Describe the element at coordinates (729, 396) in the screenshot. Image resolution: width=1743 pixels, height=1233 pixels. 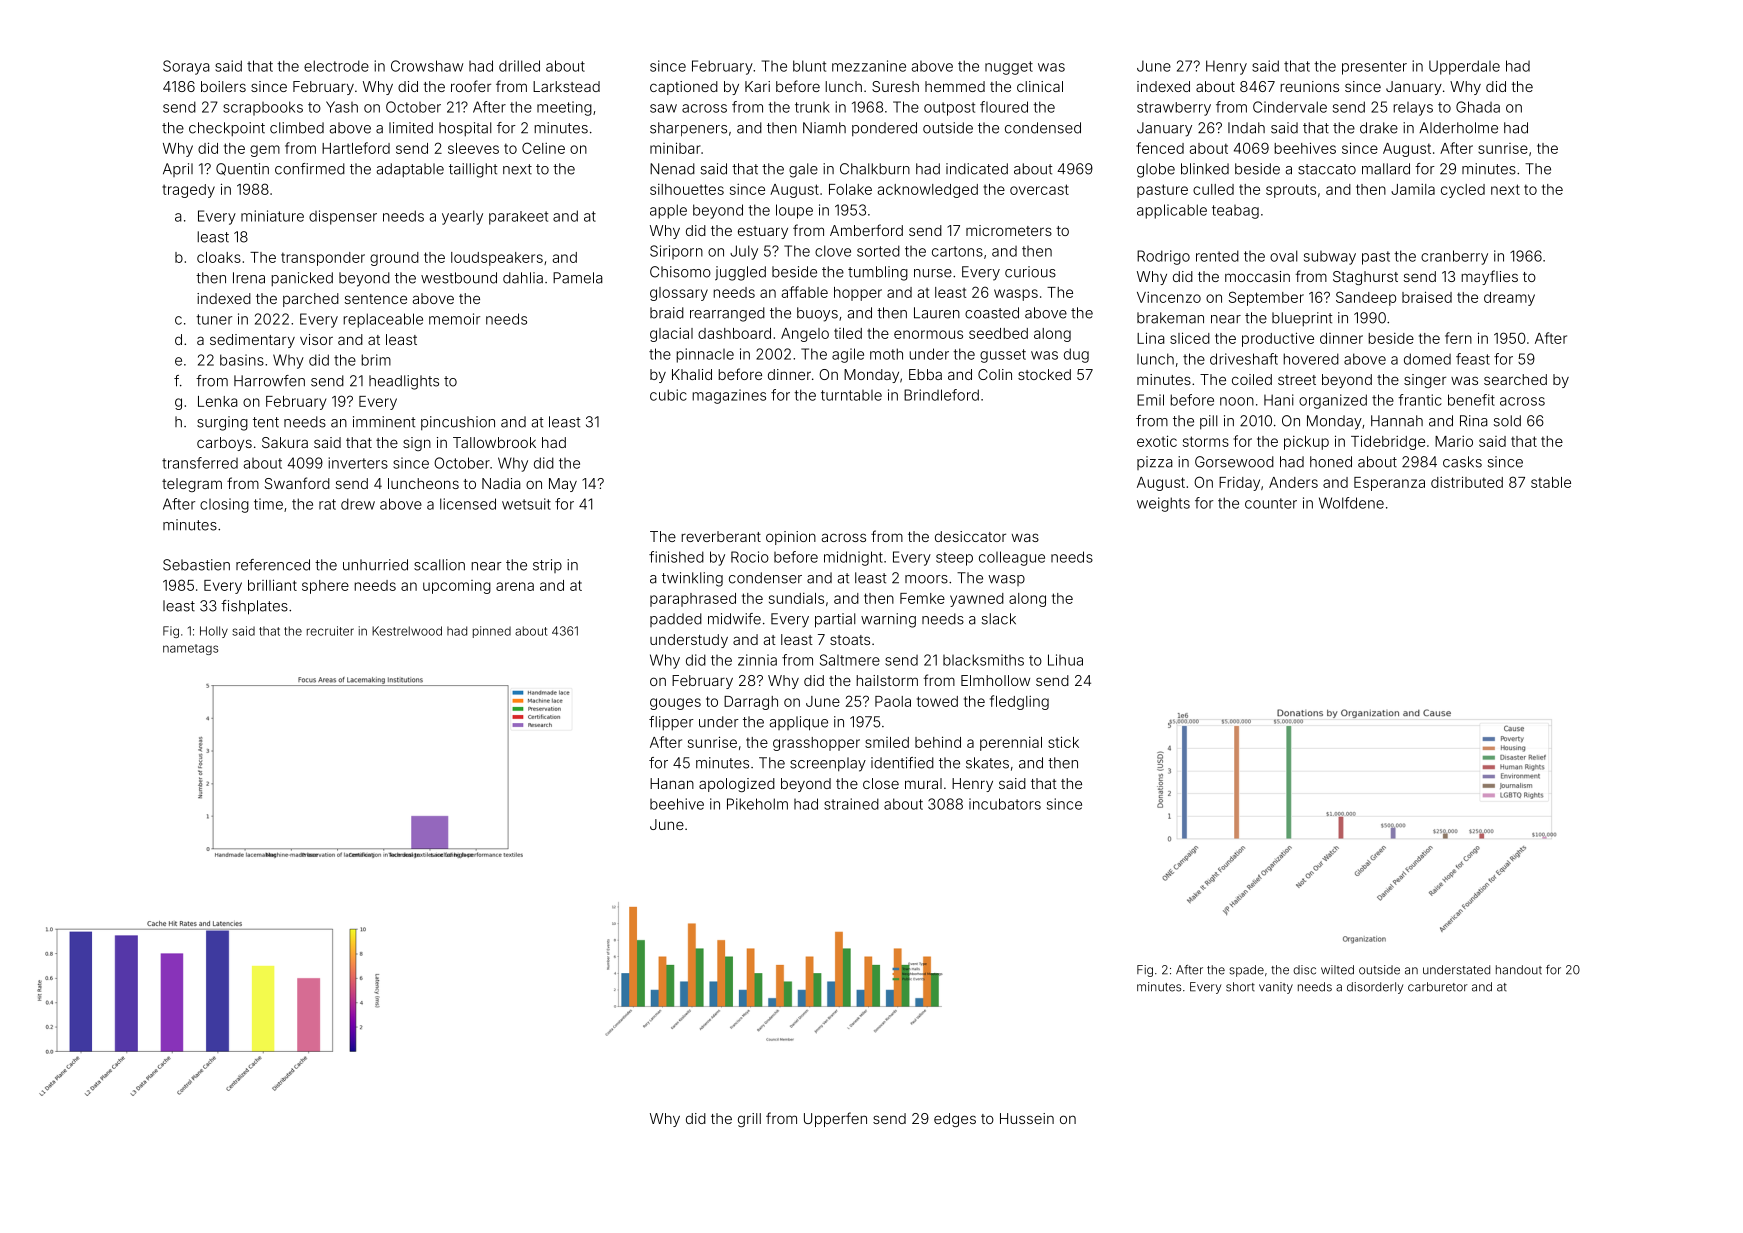
I see `magazines` at that location.
